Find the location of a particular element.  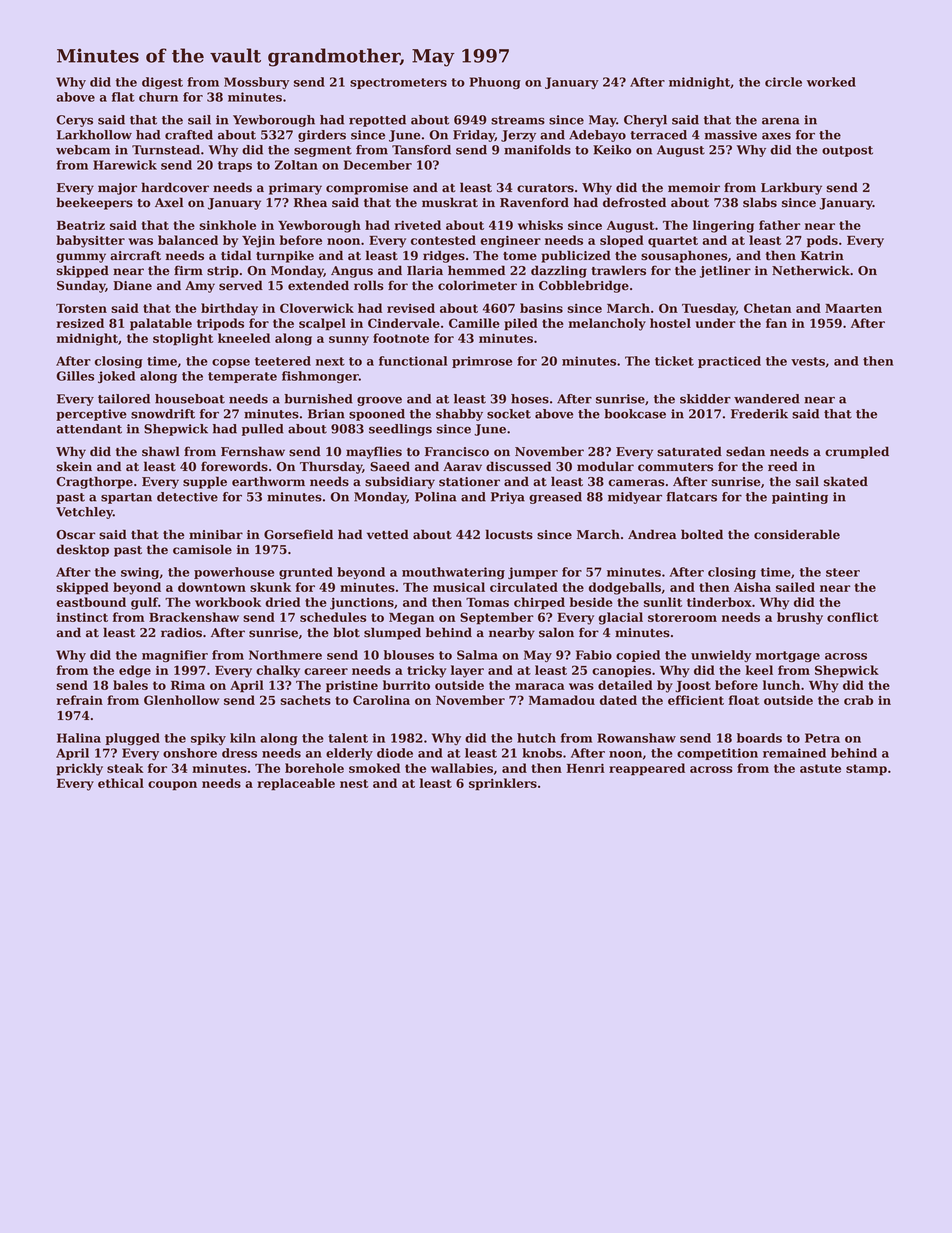

diode is located at coordinates (395, 753).
